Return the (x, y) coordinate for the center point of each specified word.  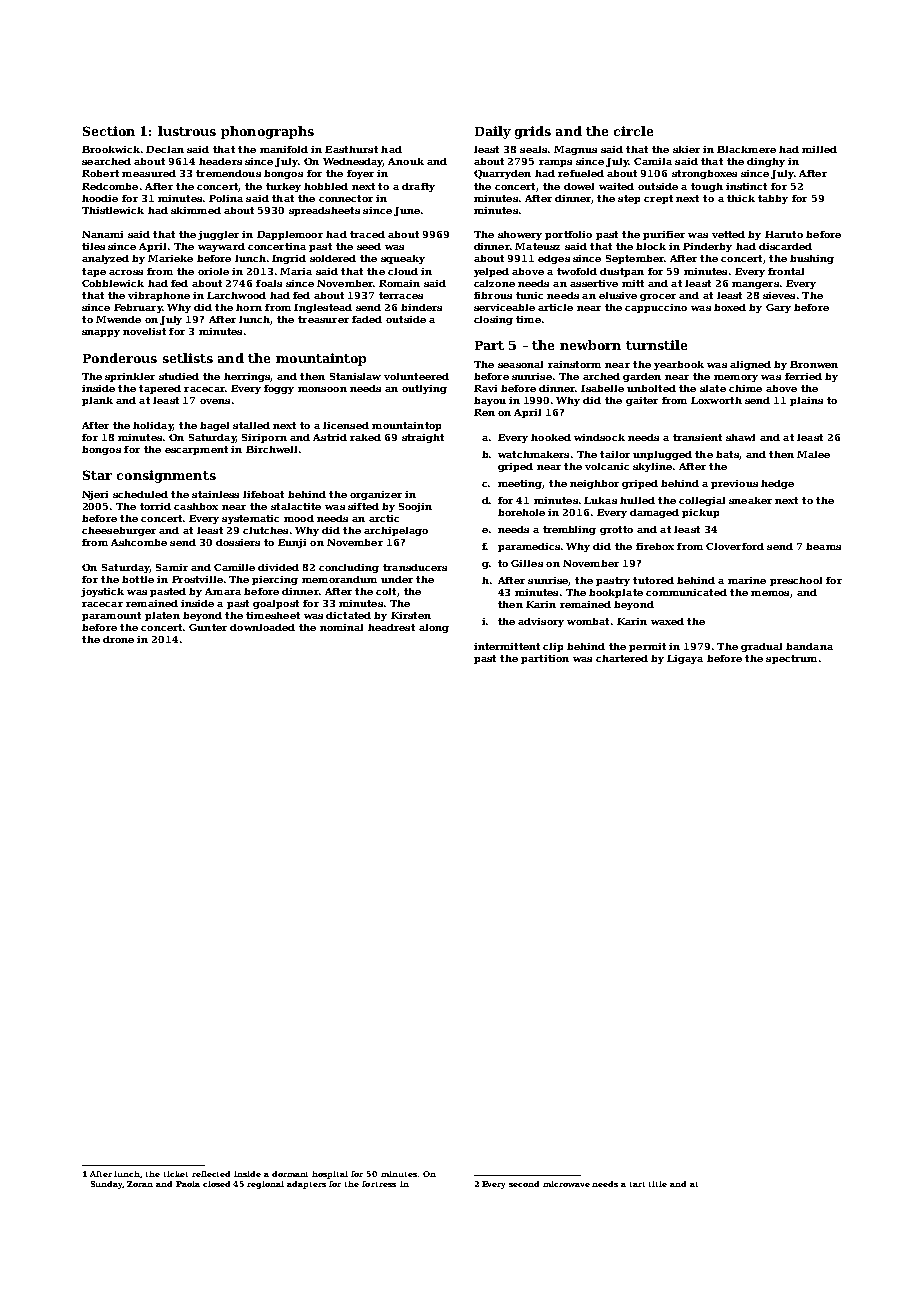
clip (553, 647)
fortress (379, 1184)
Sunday (107, 1185)
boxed (730, 307)
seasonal (520, 364)
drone (118, 639)
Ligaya (685, 659)
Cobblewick (113, 283)
